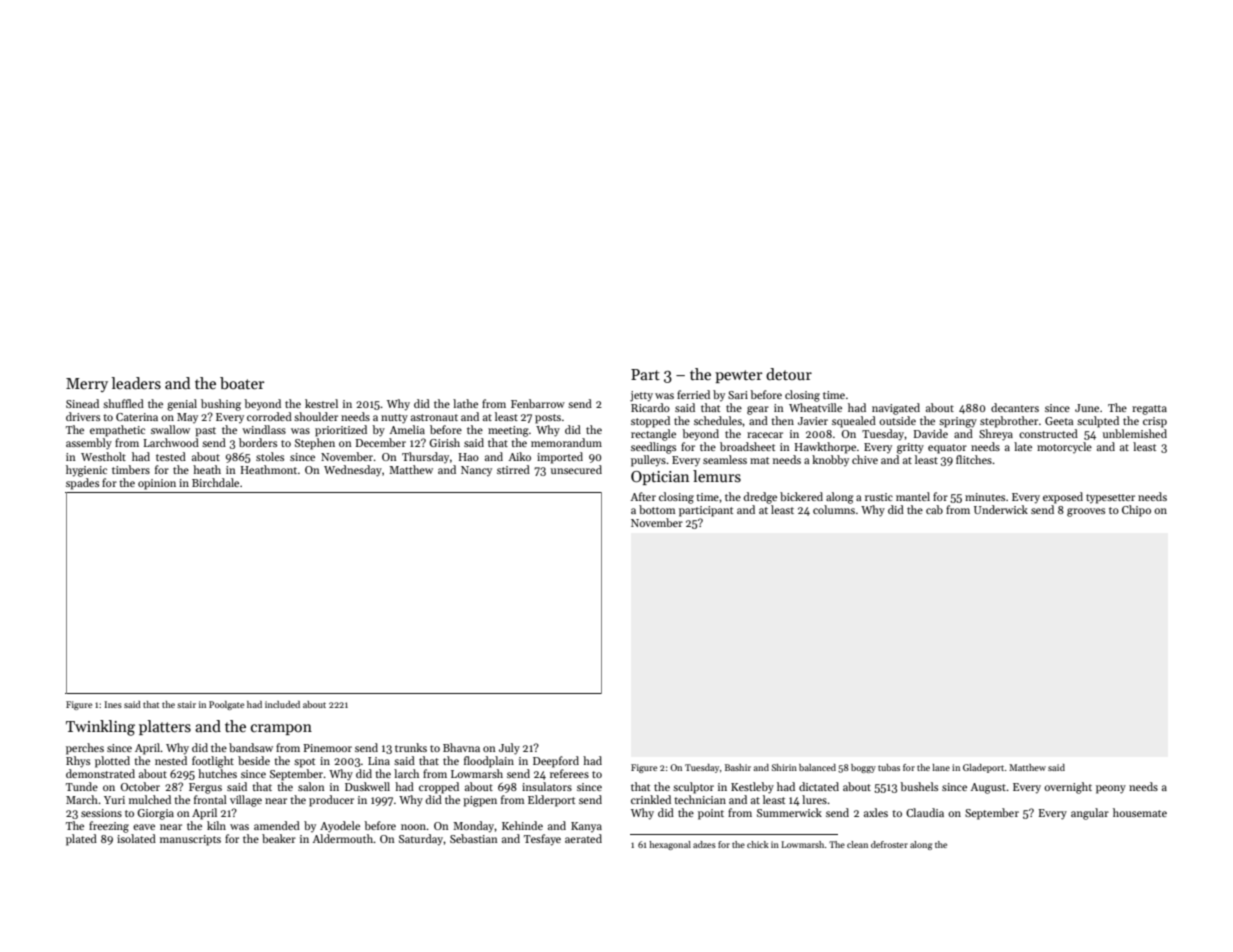  I want to click on detour, so click(789, 374).
